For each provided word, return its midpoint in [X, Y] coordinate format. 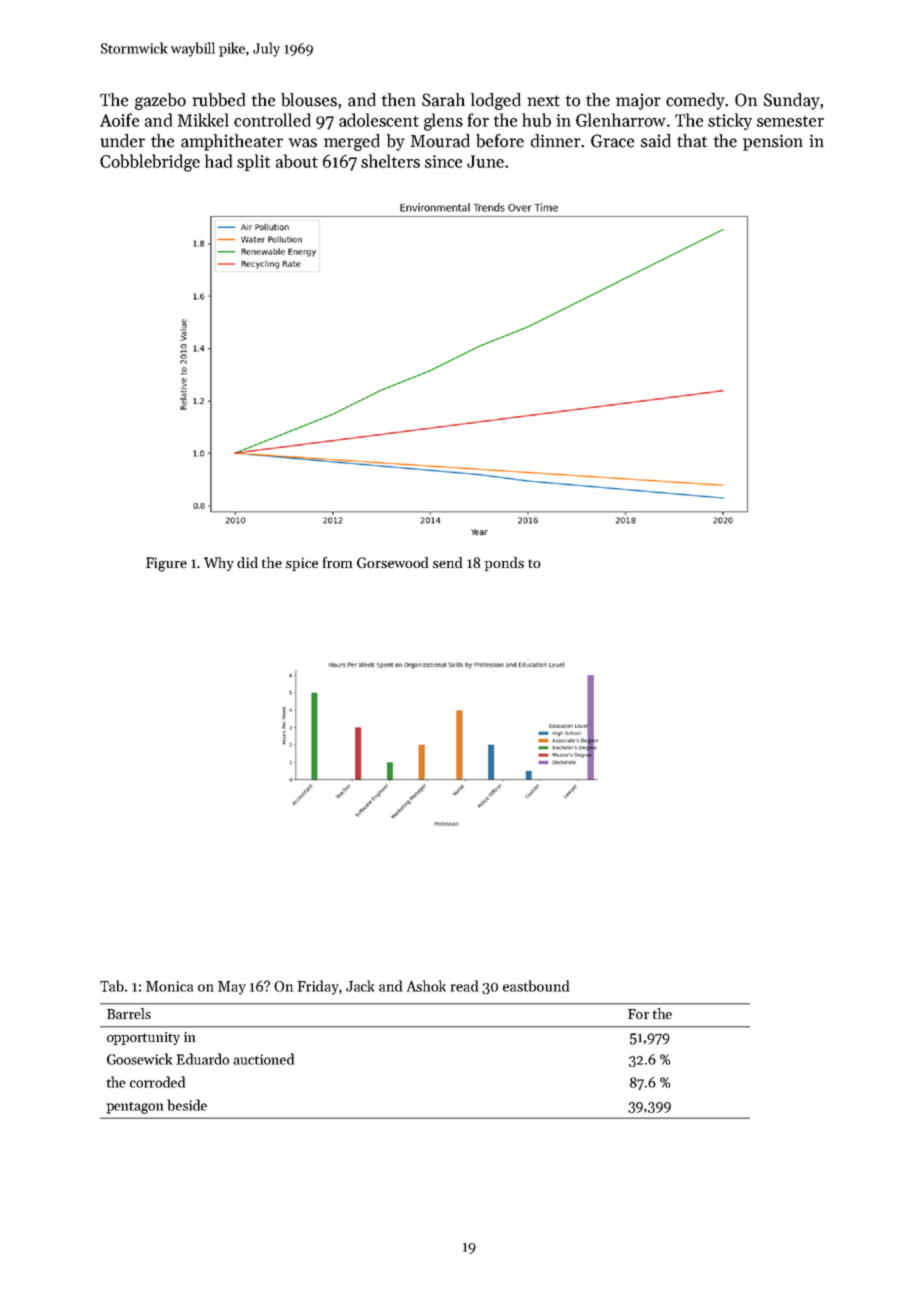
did [247, 562]
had [218, 161]
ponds [504, 564]
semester [790, 121]
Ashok [426, 986]
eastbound [536, 986]
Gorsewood [392, 562]
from [337, 562]
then [399, 100]
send [447, 562]
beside [187, 1105]
